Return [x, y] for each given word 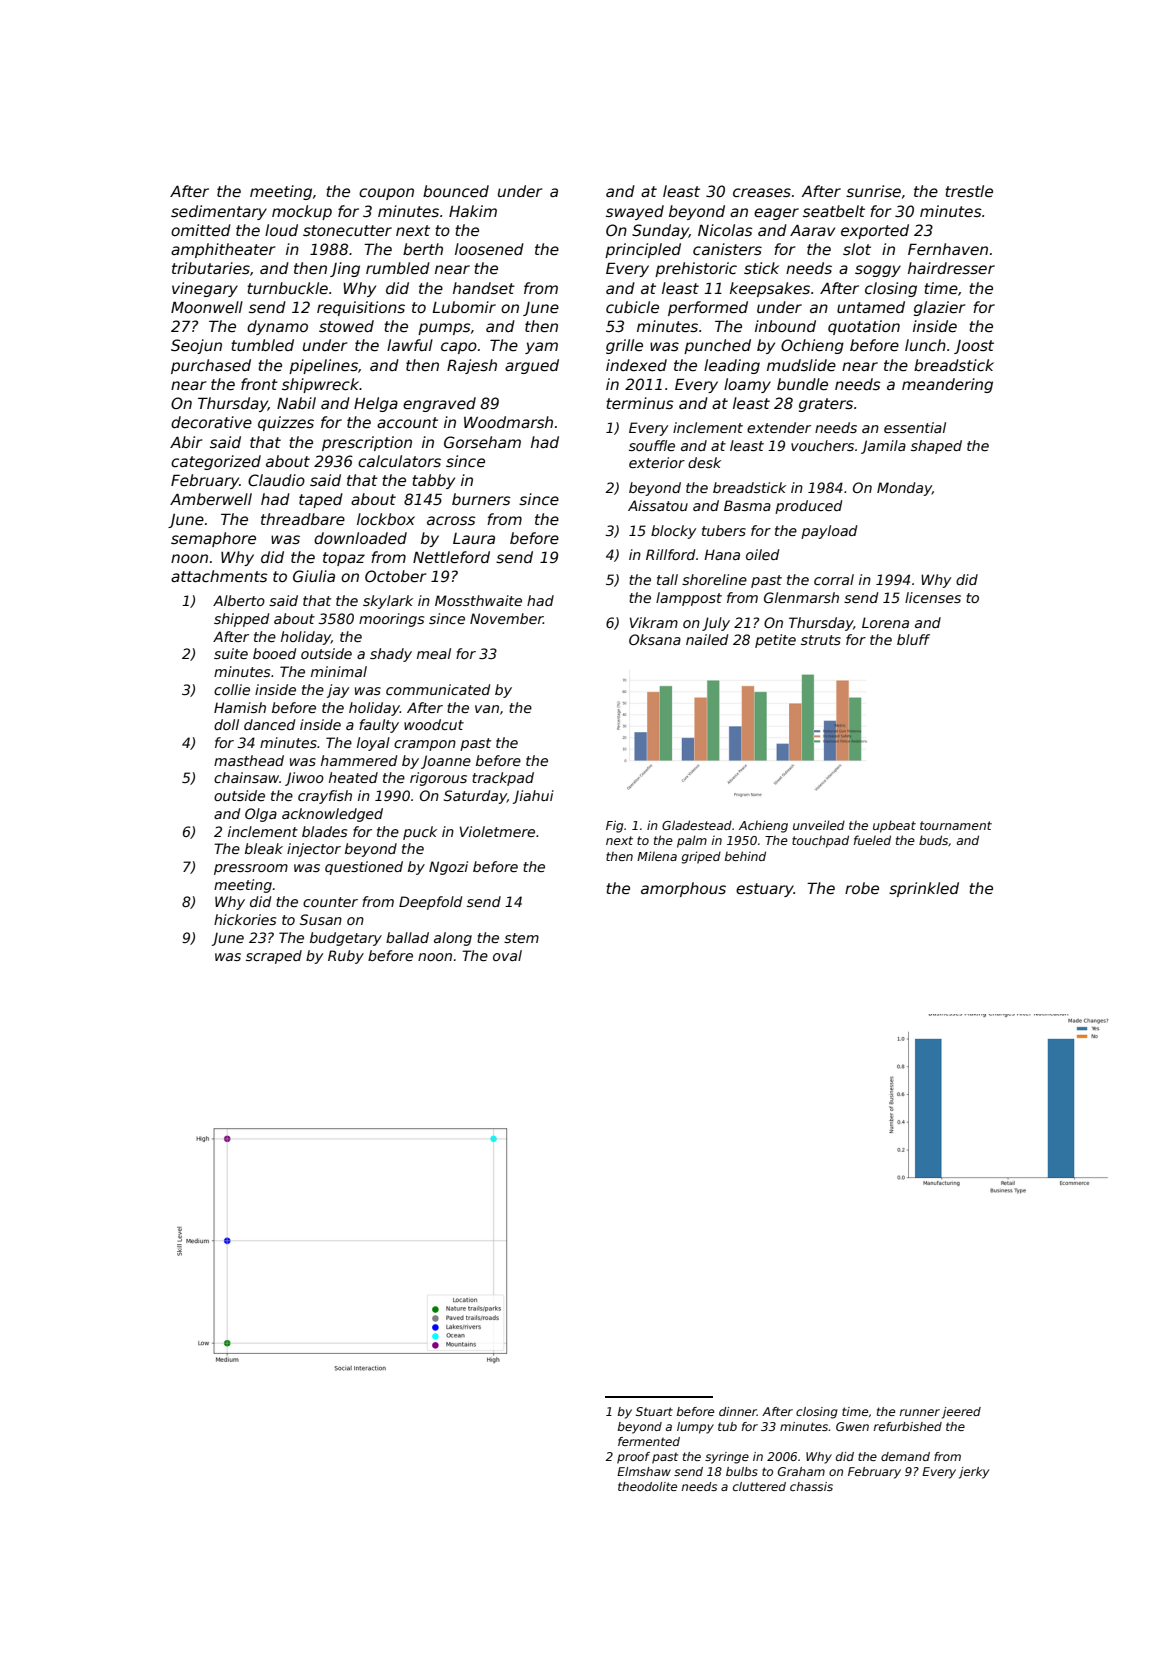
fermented [649, 1441]
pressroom [251, 869]
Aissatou [658, 505]
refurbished [908, 1426]
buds [934, 840]
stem [521, 938]
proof [633, 1458]
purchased [211, 366]
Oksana [655, 639]
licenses [933, 597]
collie [232, 689]
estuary [765, 890]
